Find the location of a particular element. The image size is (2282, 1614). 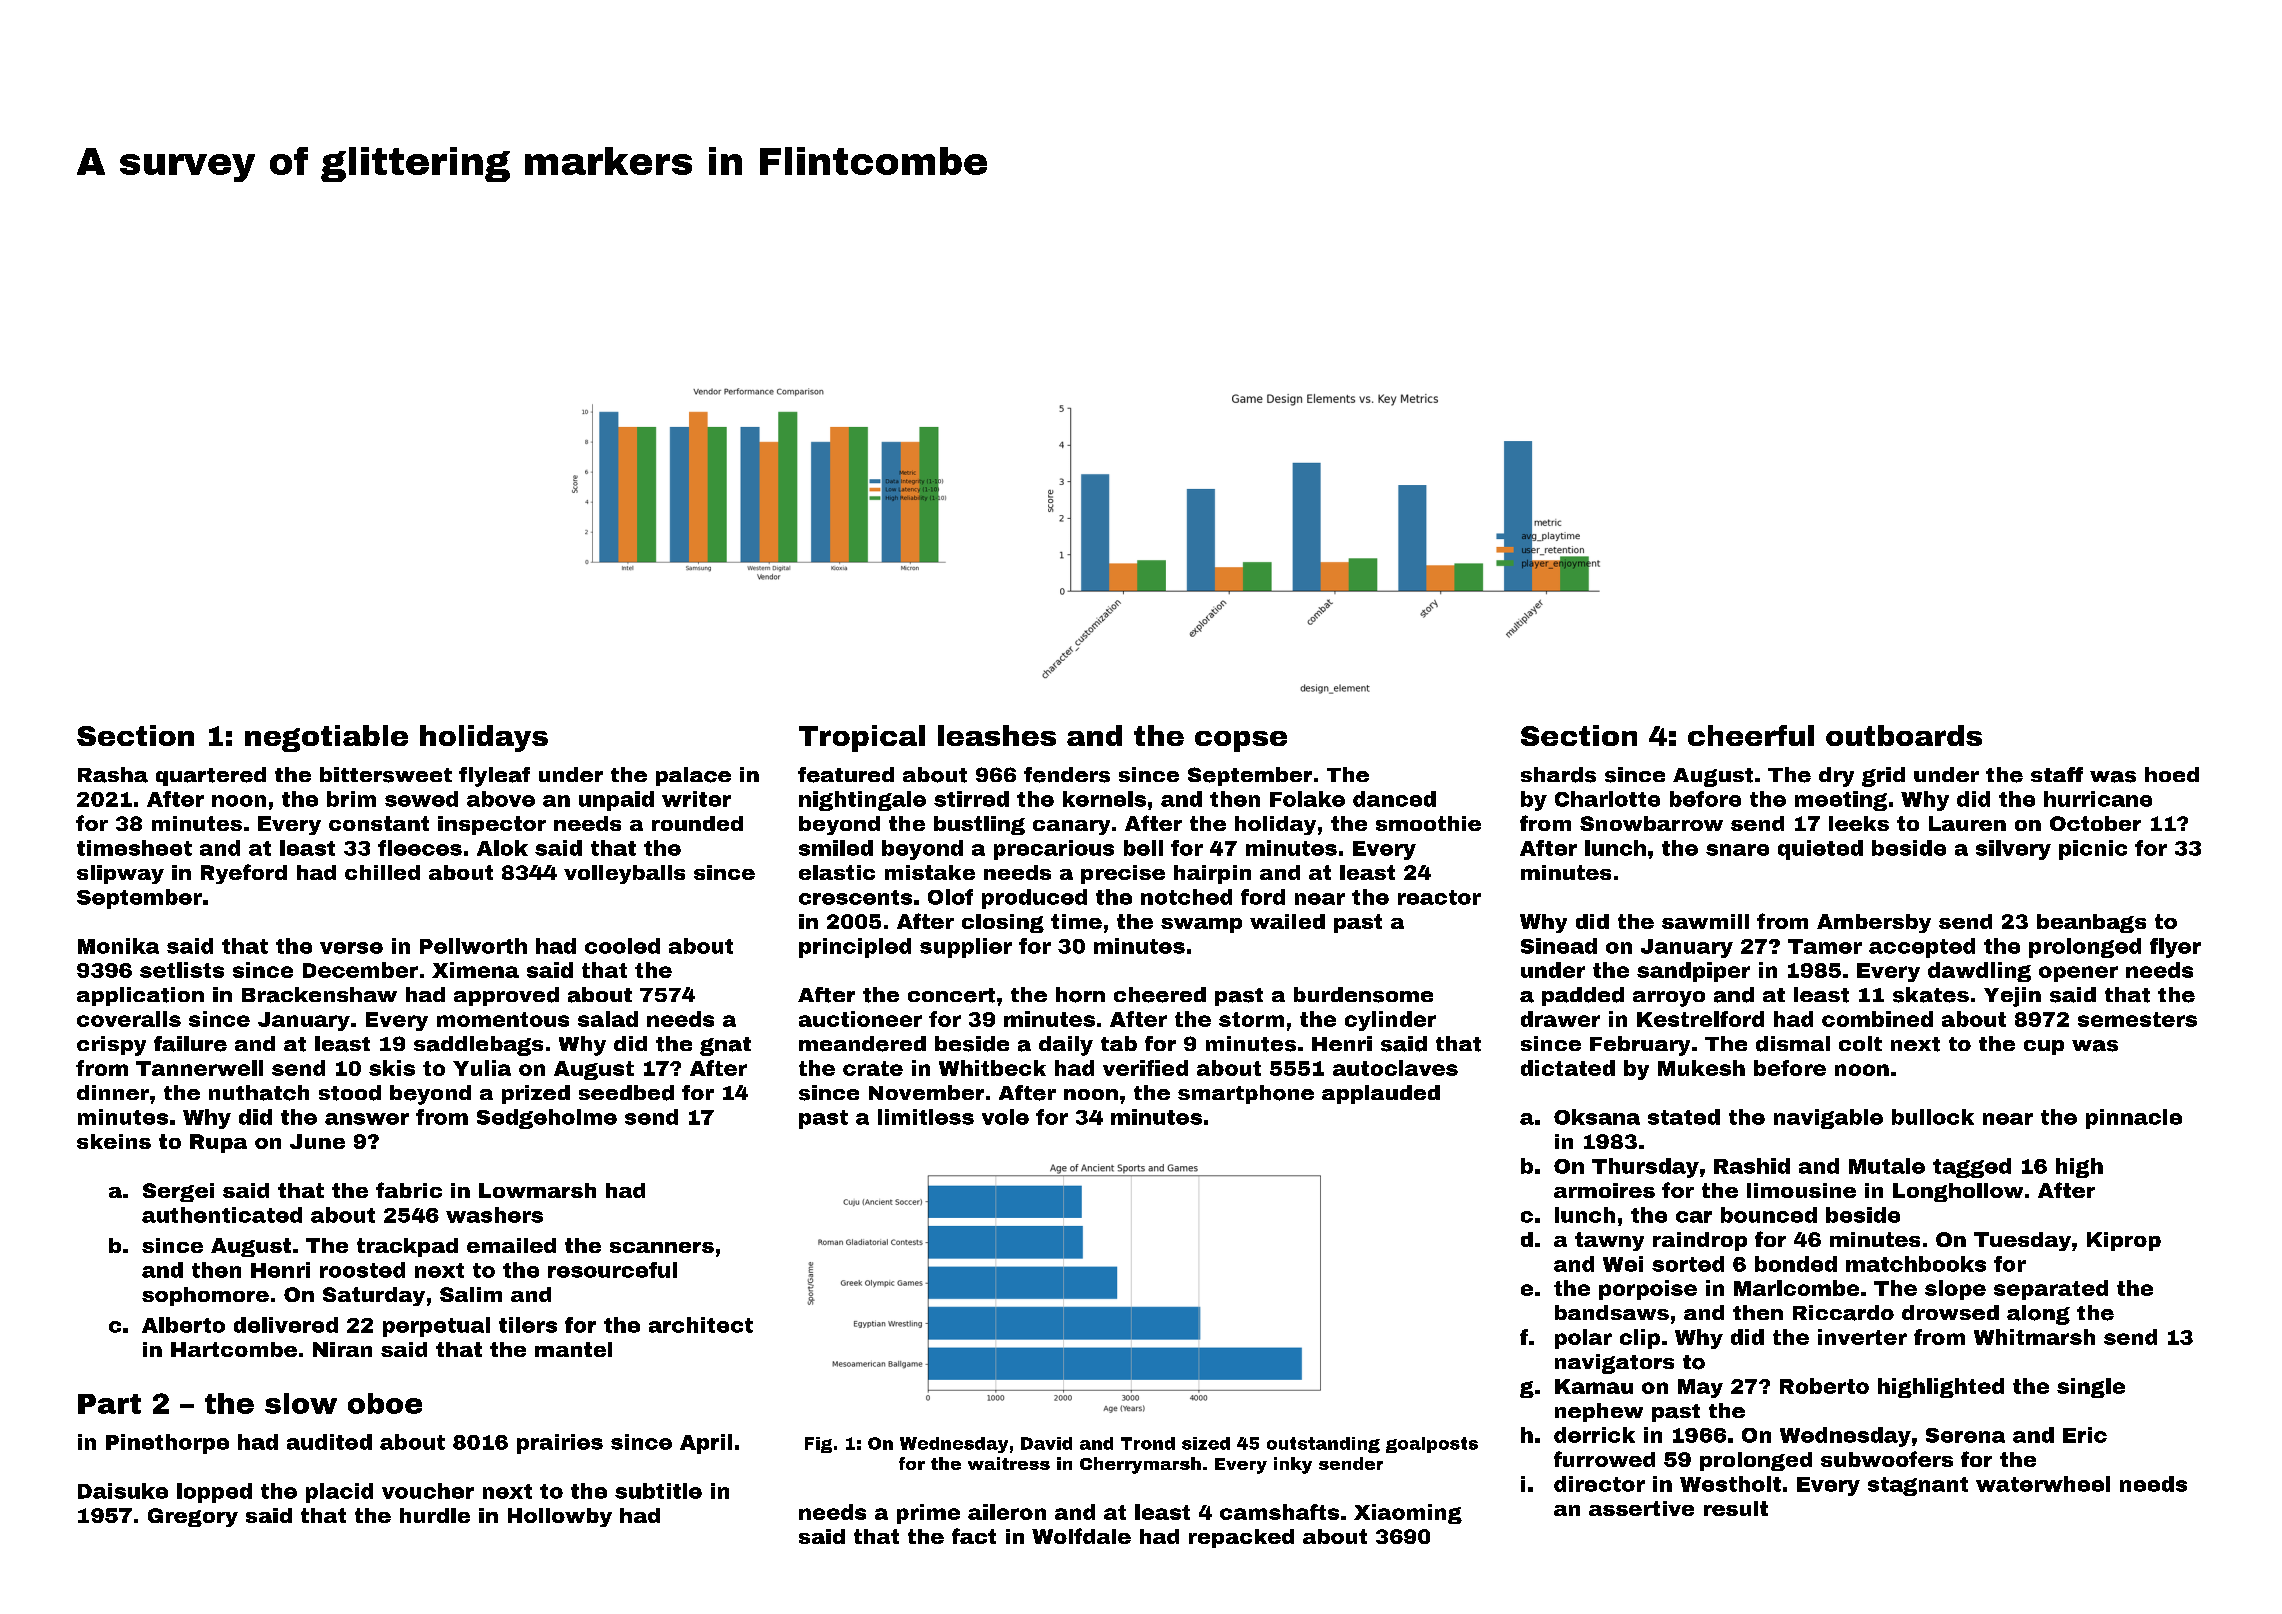

produced is located at coordinates (1034, 899).
